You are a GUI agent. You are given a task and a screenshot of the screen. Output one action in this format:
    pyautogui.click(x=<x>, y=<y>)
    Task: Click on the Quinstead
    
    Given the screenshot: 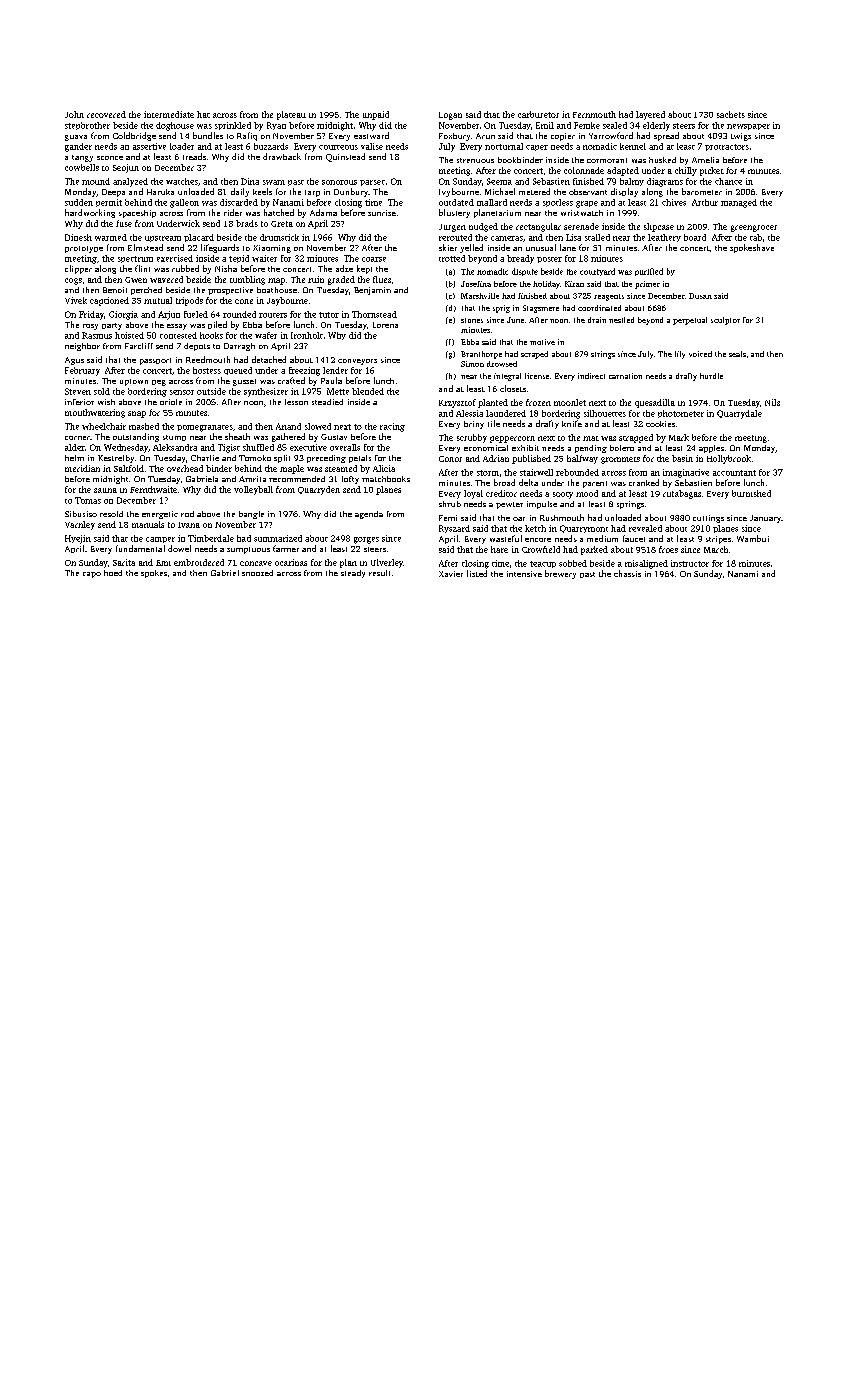 What is the action you would take?
    pyautogui.click(x=345, y=157)
